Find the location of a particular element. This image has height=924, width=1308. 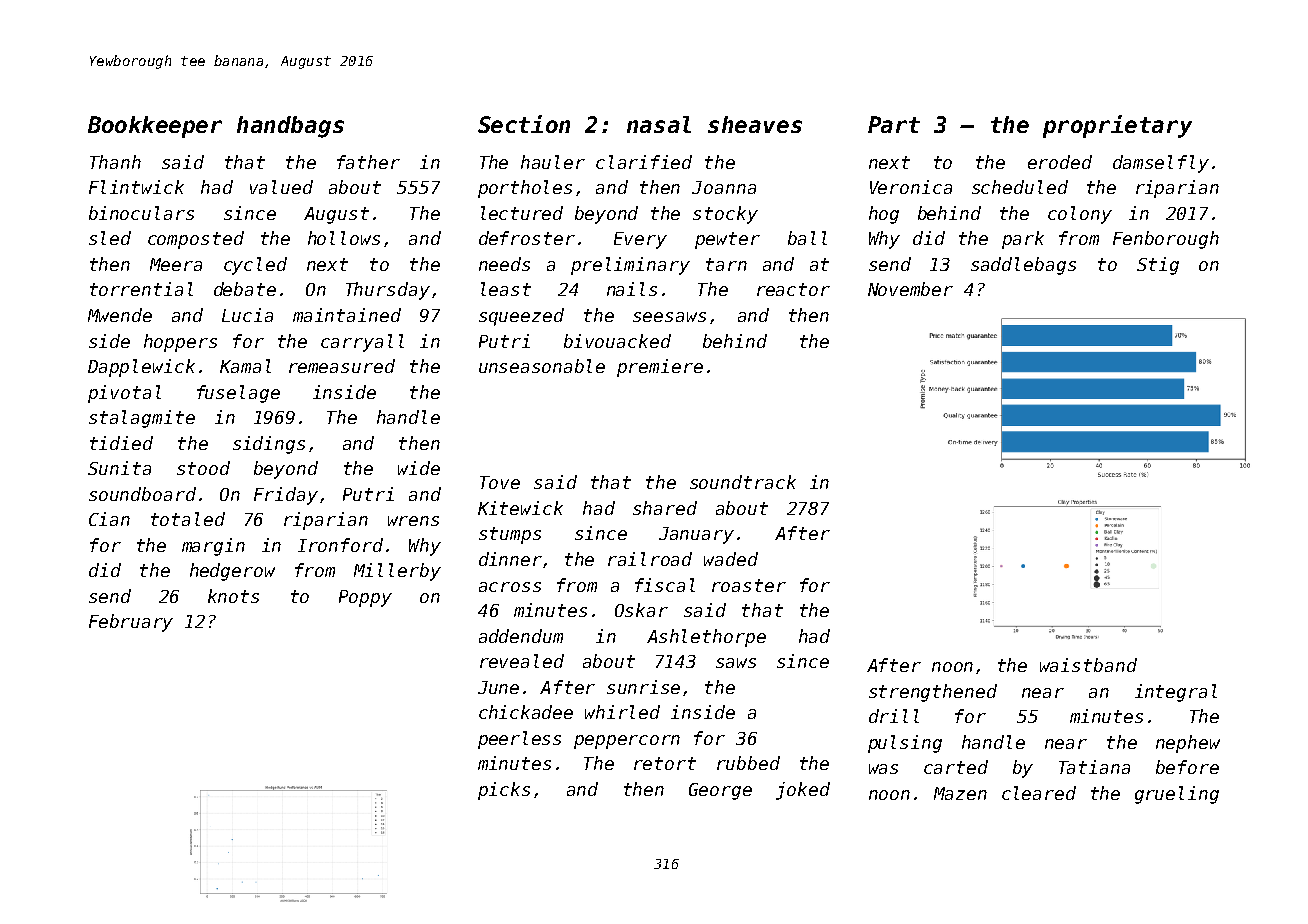

nasal is located at coordinates (659, 124).
